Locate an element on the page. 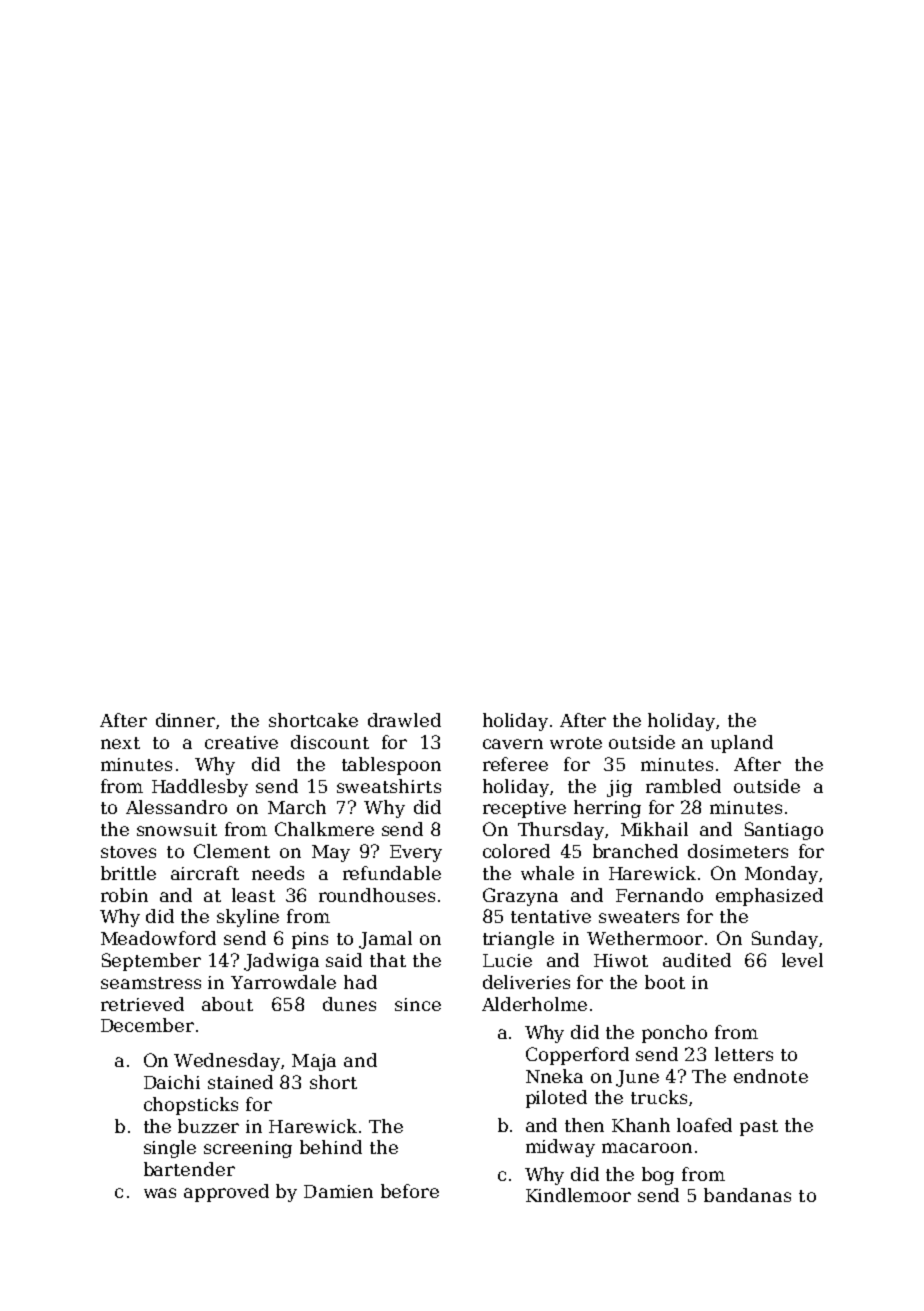 This image has width=924, height=1311. dinner is located at coordinates (185, 720).
